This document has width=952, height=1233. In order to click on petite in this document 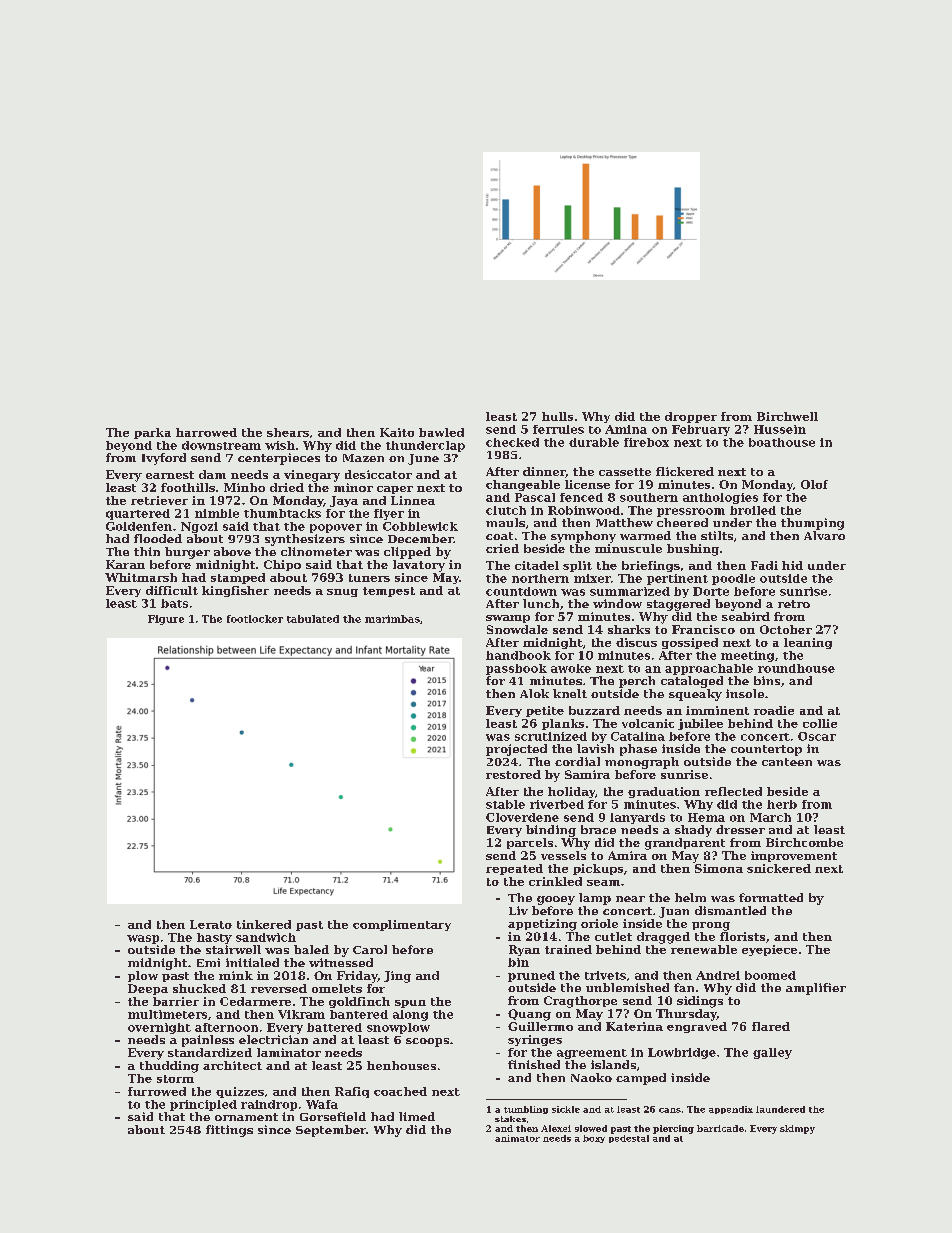, I will do `click(545, 711)`.
